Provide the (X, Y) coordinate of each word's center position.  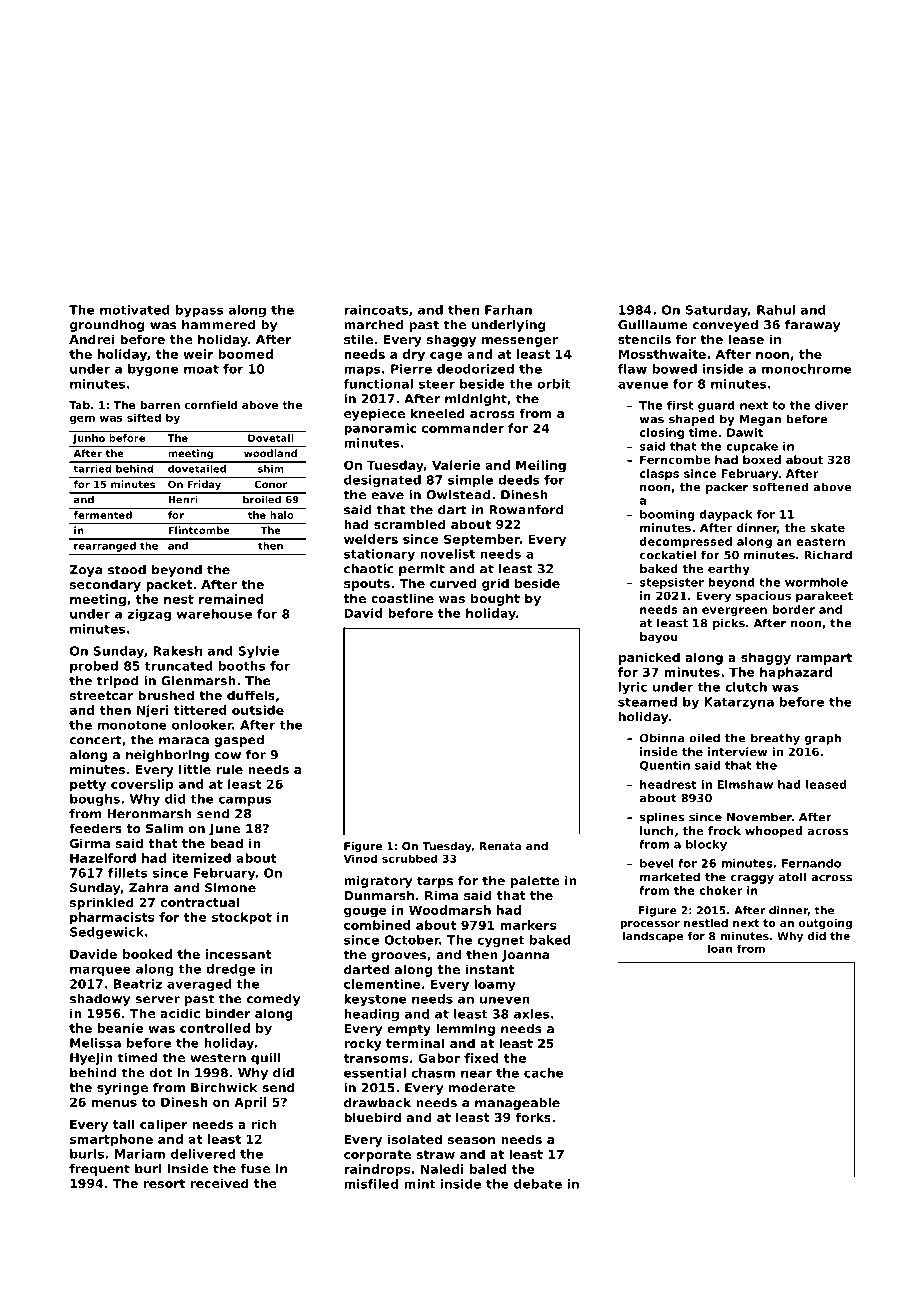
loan (720, 948)
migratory (378, 882)
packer (727, 488)
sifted (144, 417)
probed (94, 667)
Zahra (149, 888)
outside (258, 710)
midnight (476, 400)
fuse (255, 1169)
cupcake (752, 447)
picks (729, 624)
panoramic (380, 429)
